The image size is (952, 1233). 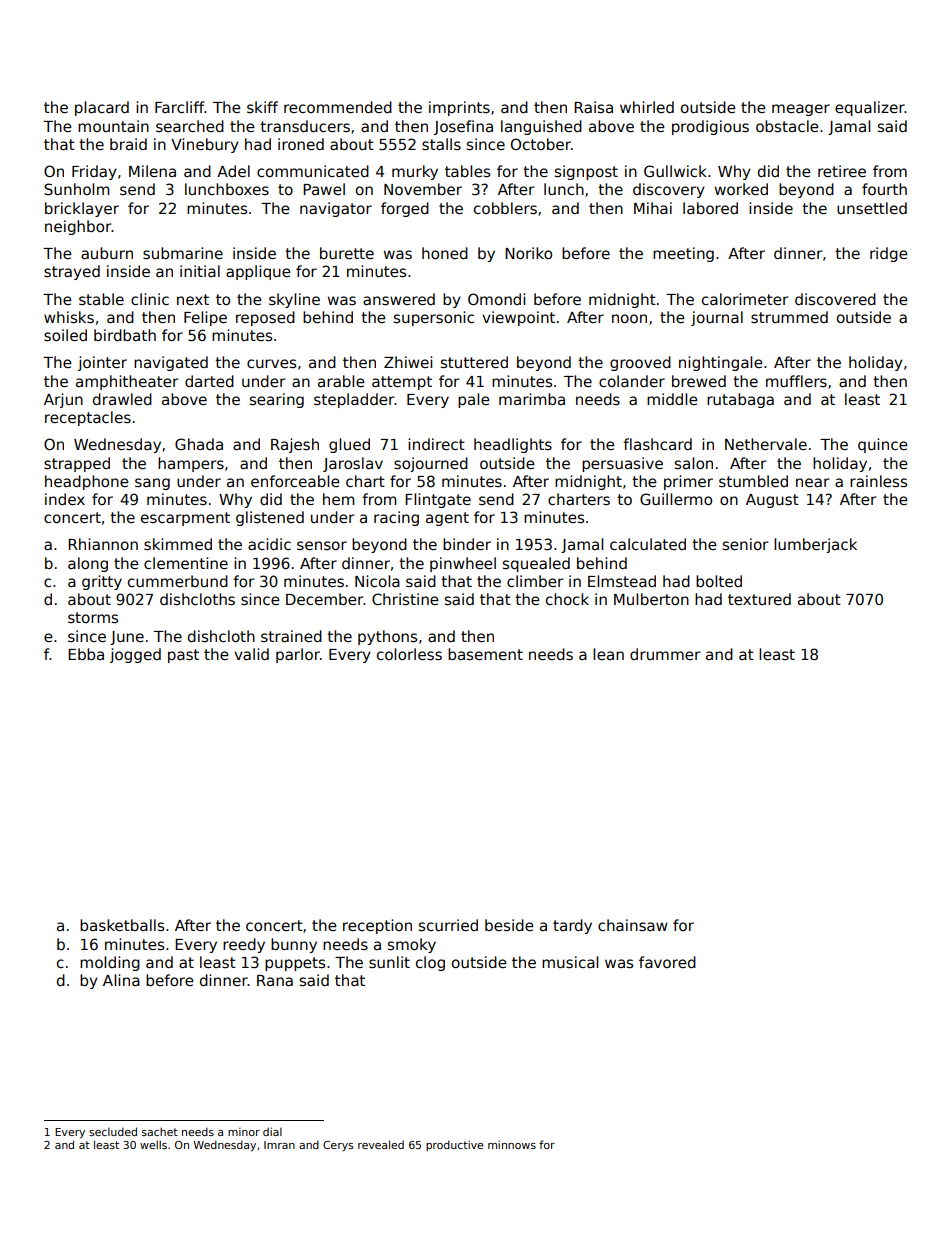 I want to click on glued, so click(x=349, y=445).
